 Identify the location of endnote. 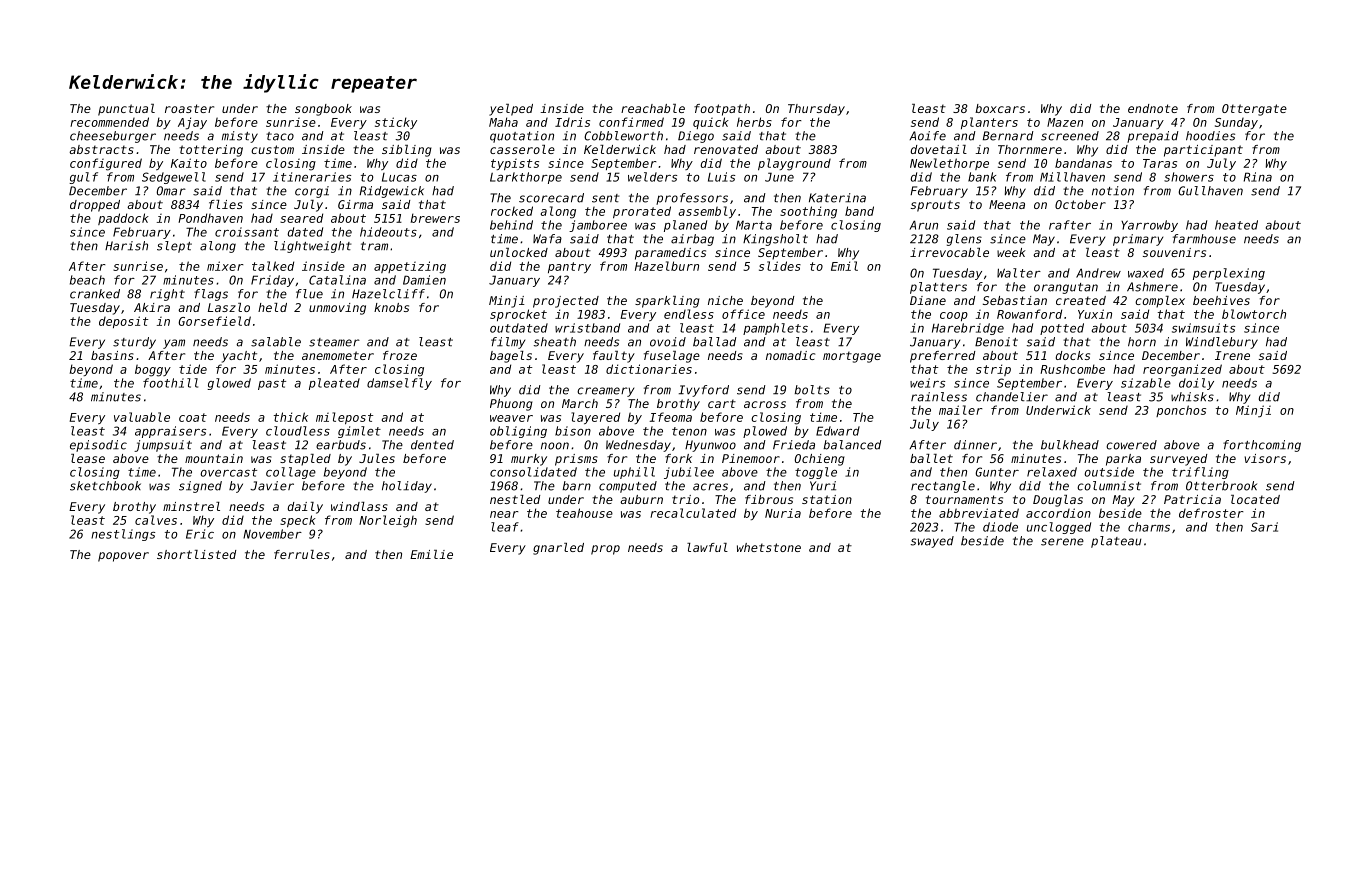
(1153, 108).
